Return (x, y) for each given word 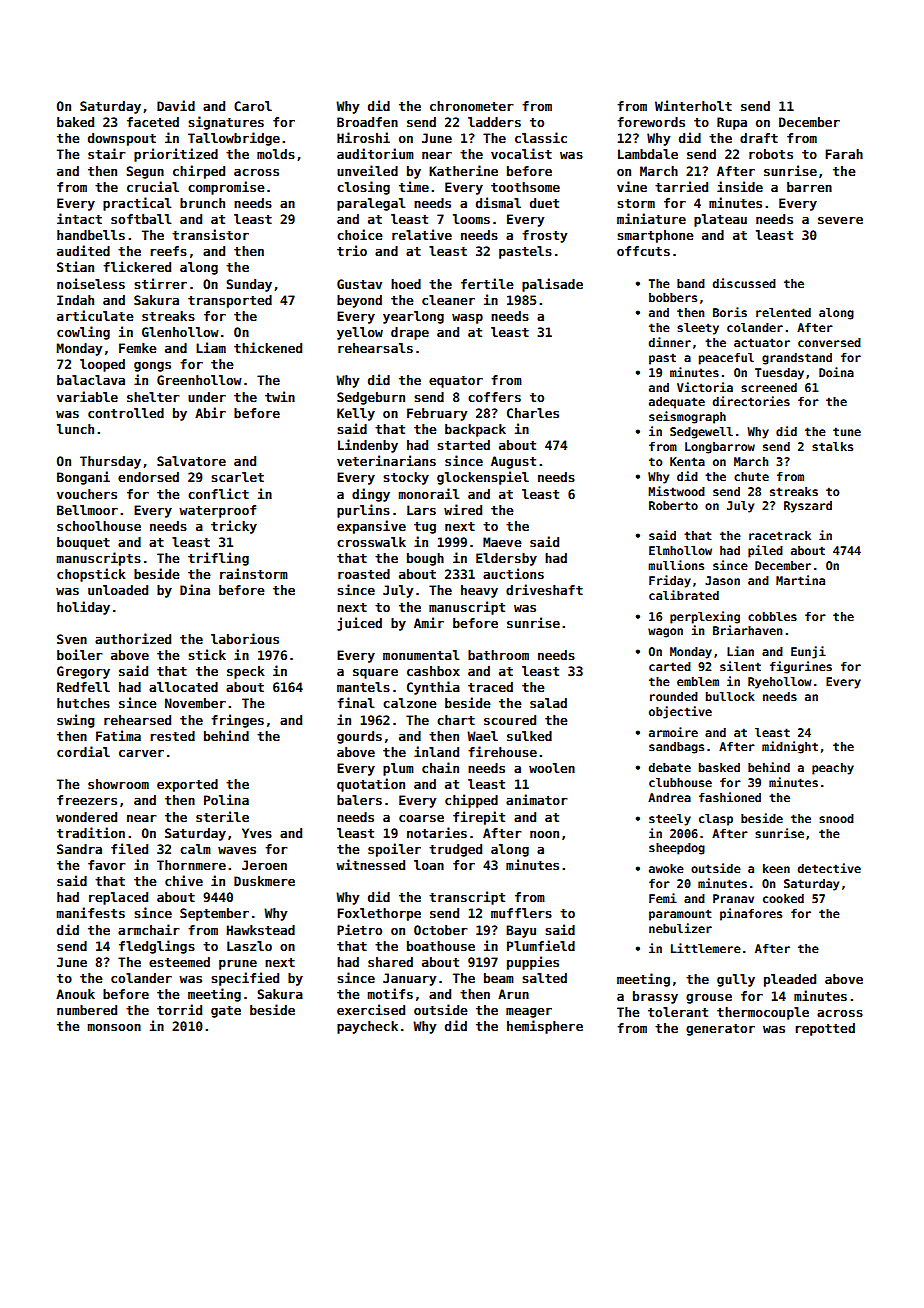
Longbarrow (720, 448)
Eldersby (506, 559)
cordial (83, 751)
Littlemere (706, 948)
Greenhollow (199, 380)
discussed (744, 283)
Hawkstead (261, 930)
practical (137, 204)
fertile (487, 283)
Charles (533, 413)
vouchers (87, 494)
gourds (359, 737)
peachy (833, 769)
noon (544, 834)
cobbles (772, 616)
